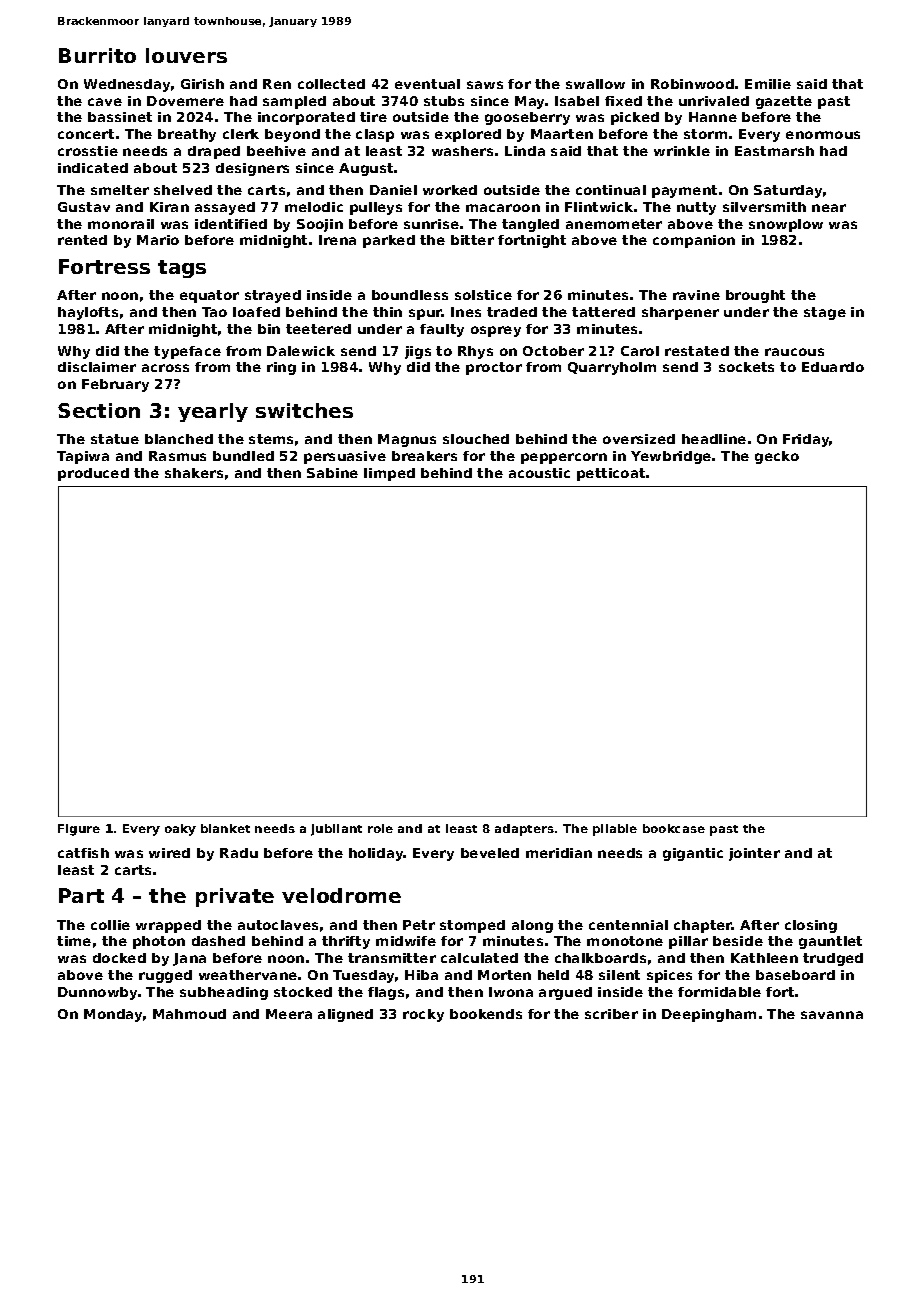  Describe the element at coordinates (674, 828) in the document. I see `bookcase` at that location.
